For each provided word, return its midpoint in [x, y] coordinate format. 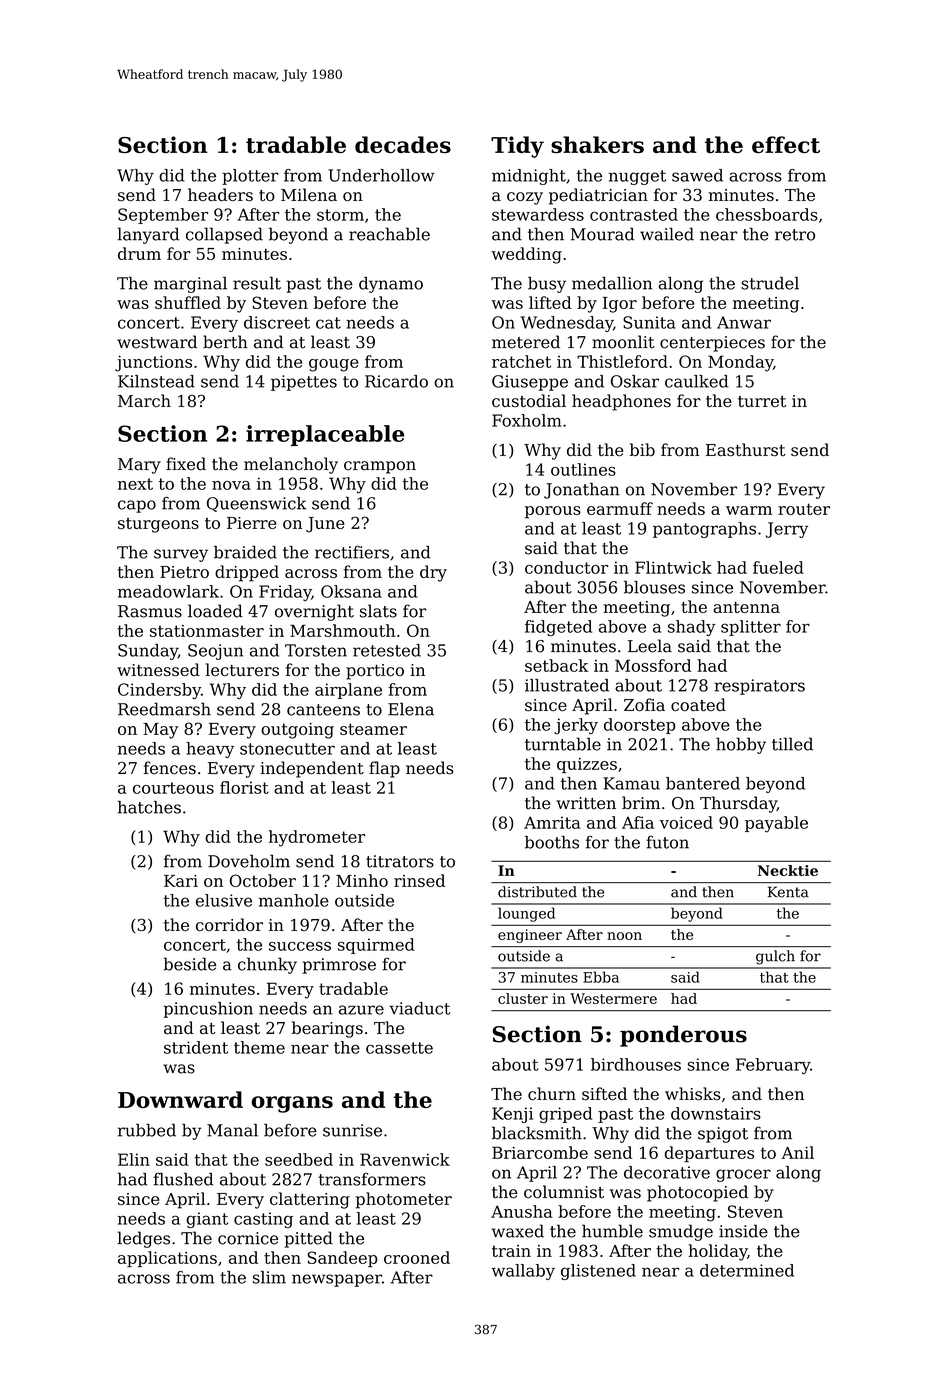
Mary [139, 466]
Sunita [649, 322]
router [804, 509]
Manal [232, 1130]
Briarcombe [540, 1152]
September [163, 216]
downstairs [716, 1113]
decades [403, 144]
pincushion [208, 1010]
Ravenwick [405, 1159]
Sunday [148, 652]
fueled [778, 567]
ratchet [521, 361]
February [773, 1066]
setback [556, 665]
